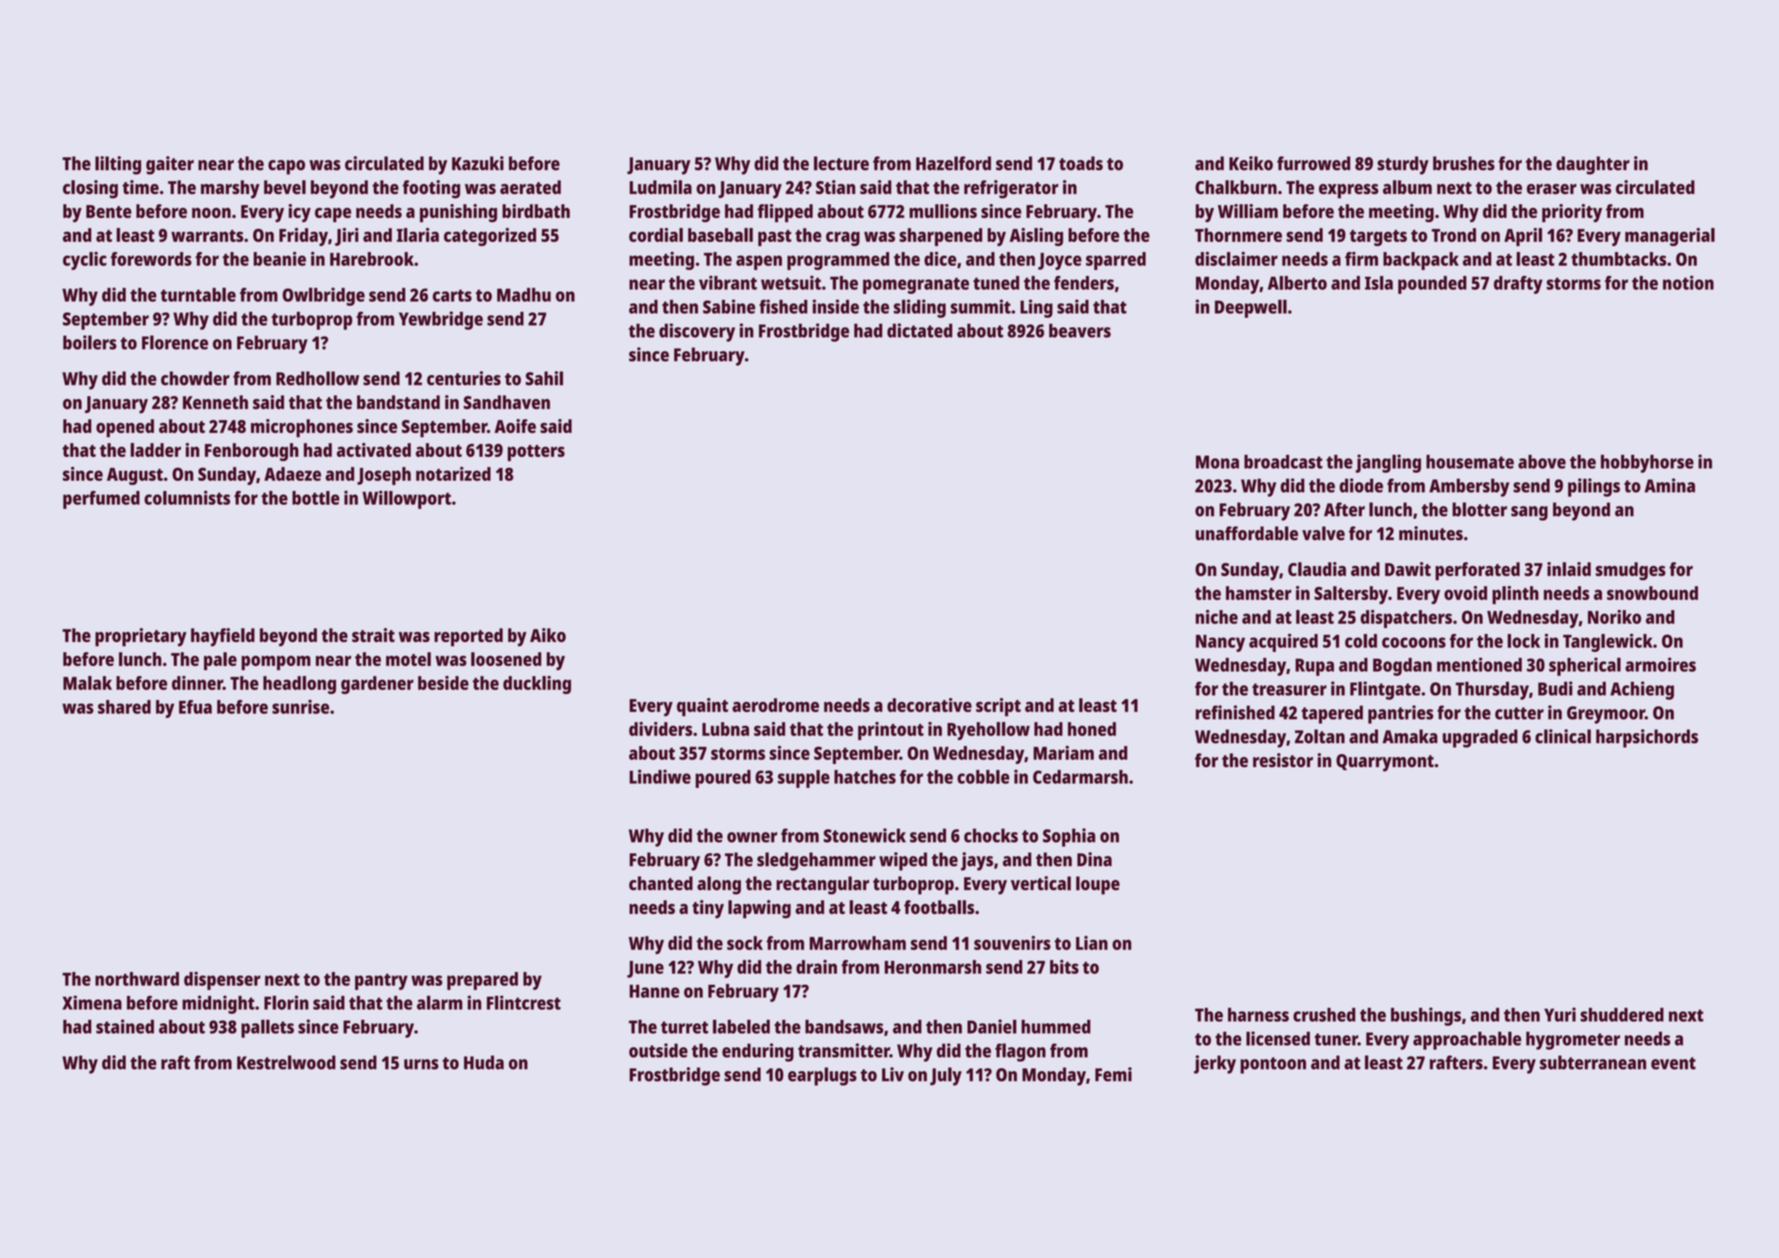 The image size is (1779, 1258). Describe the element at coordinates (1631, 571) in the image. I see `smudges` at that location.
